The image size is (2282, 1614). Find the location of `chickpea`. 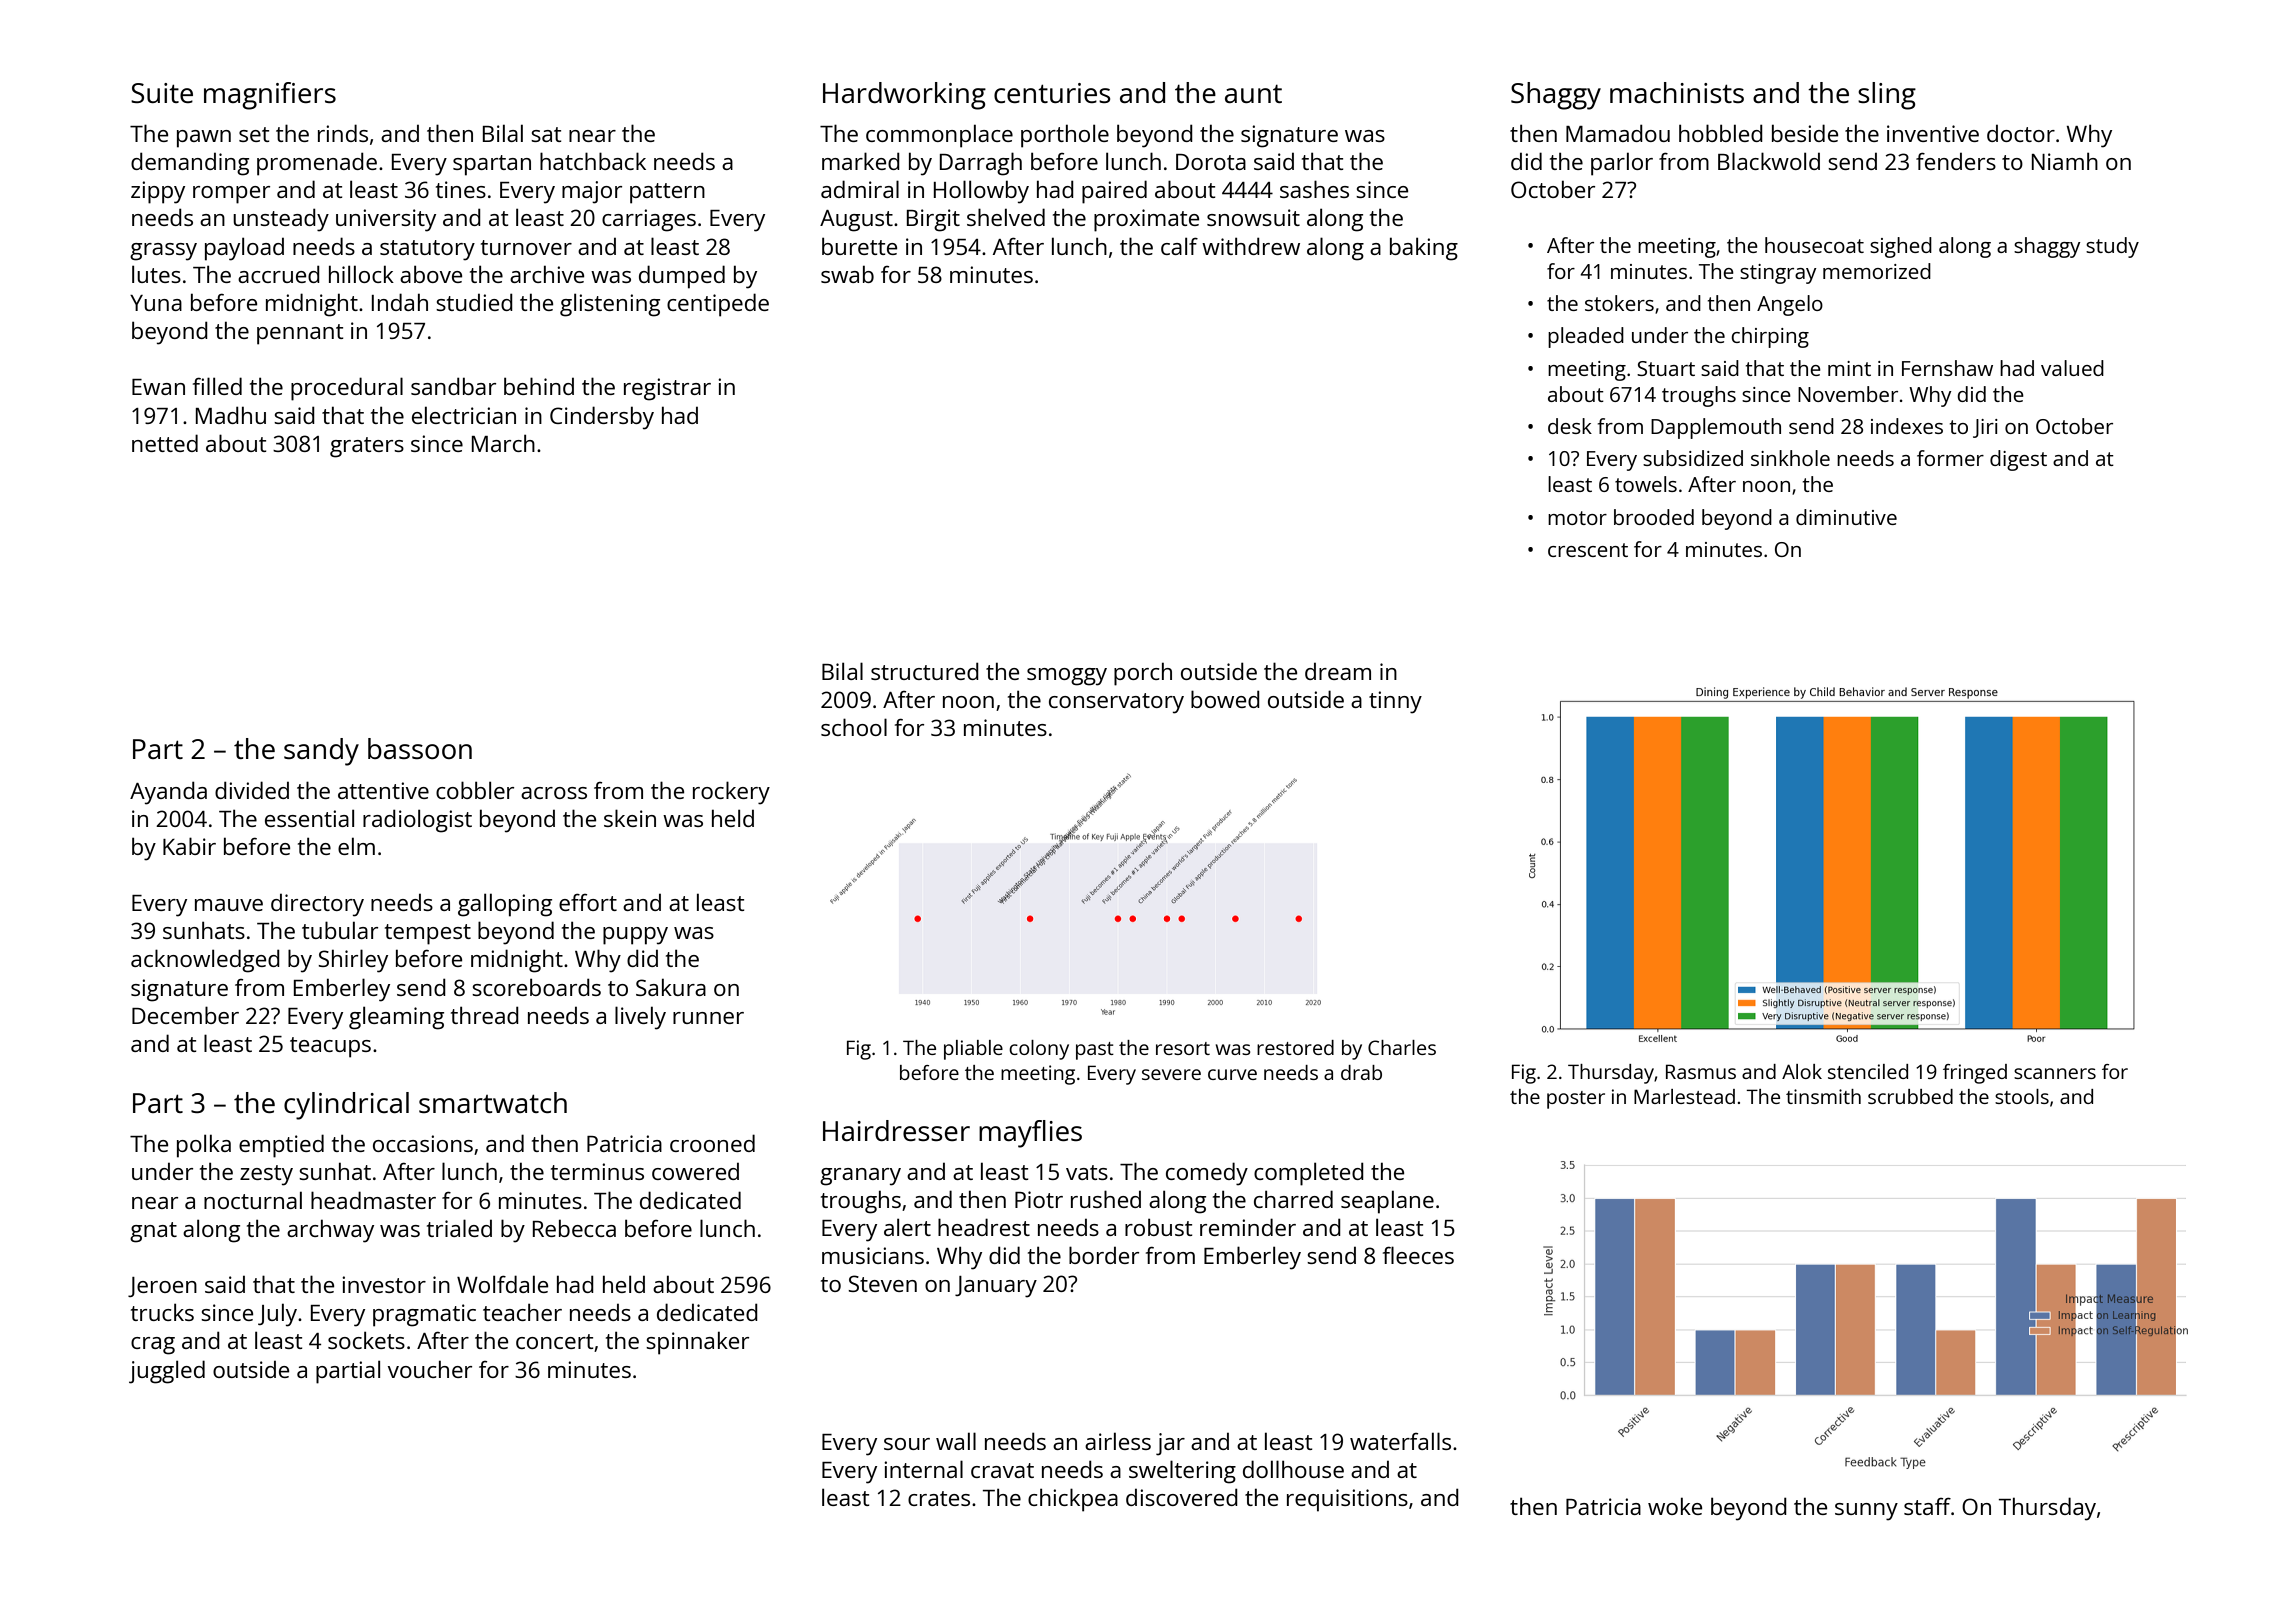

chickpea is located at coordinates (1073, 1500).
